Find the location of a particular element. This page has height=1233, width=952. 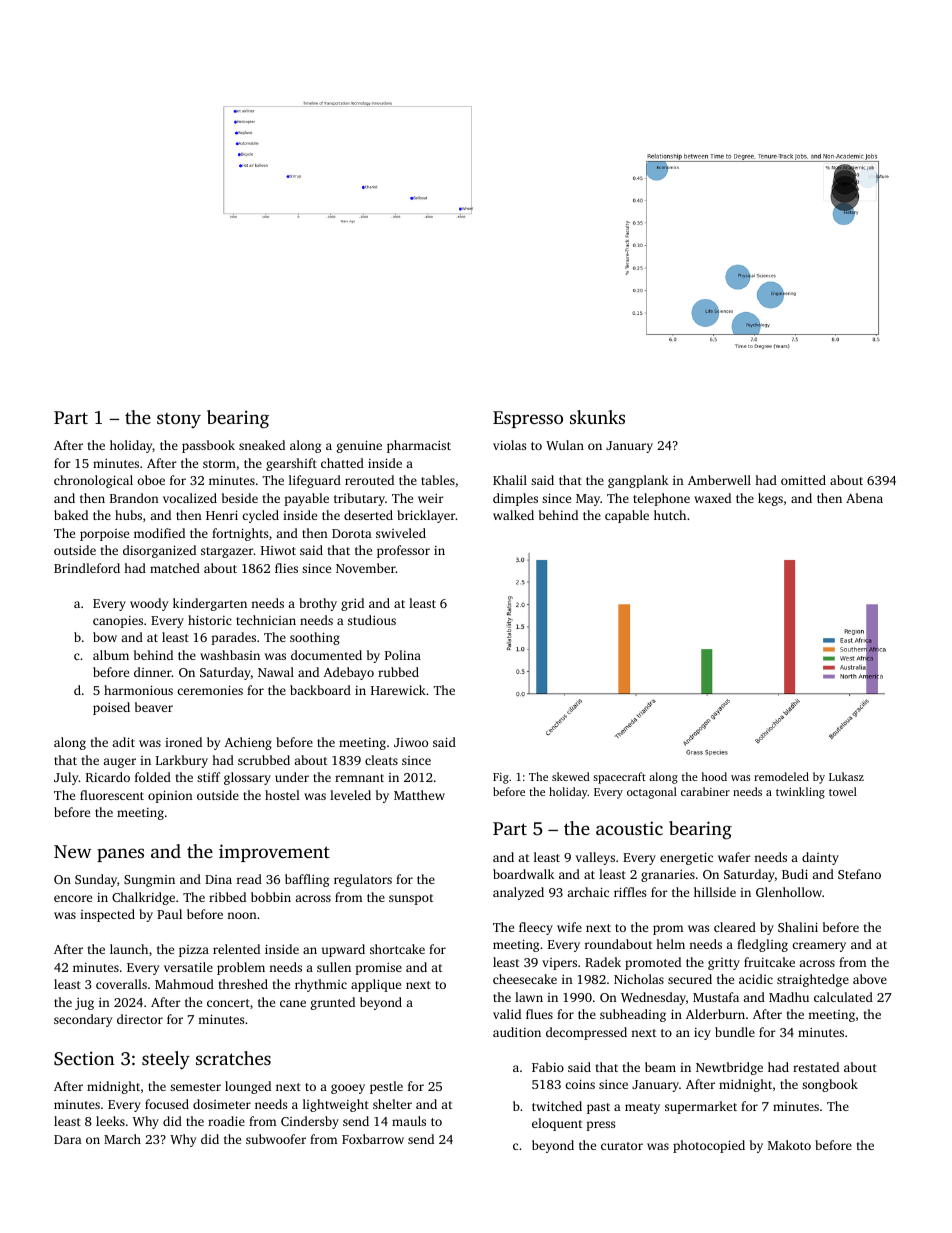

secured is located at coordinates (690, 979).
